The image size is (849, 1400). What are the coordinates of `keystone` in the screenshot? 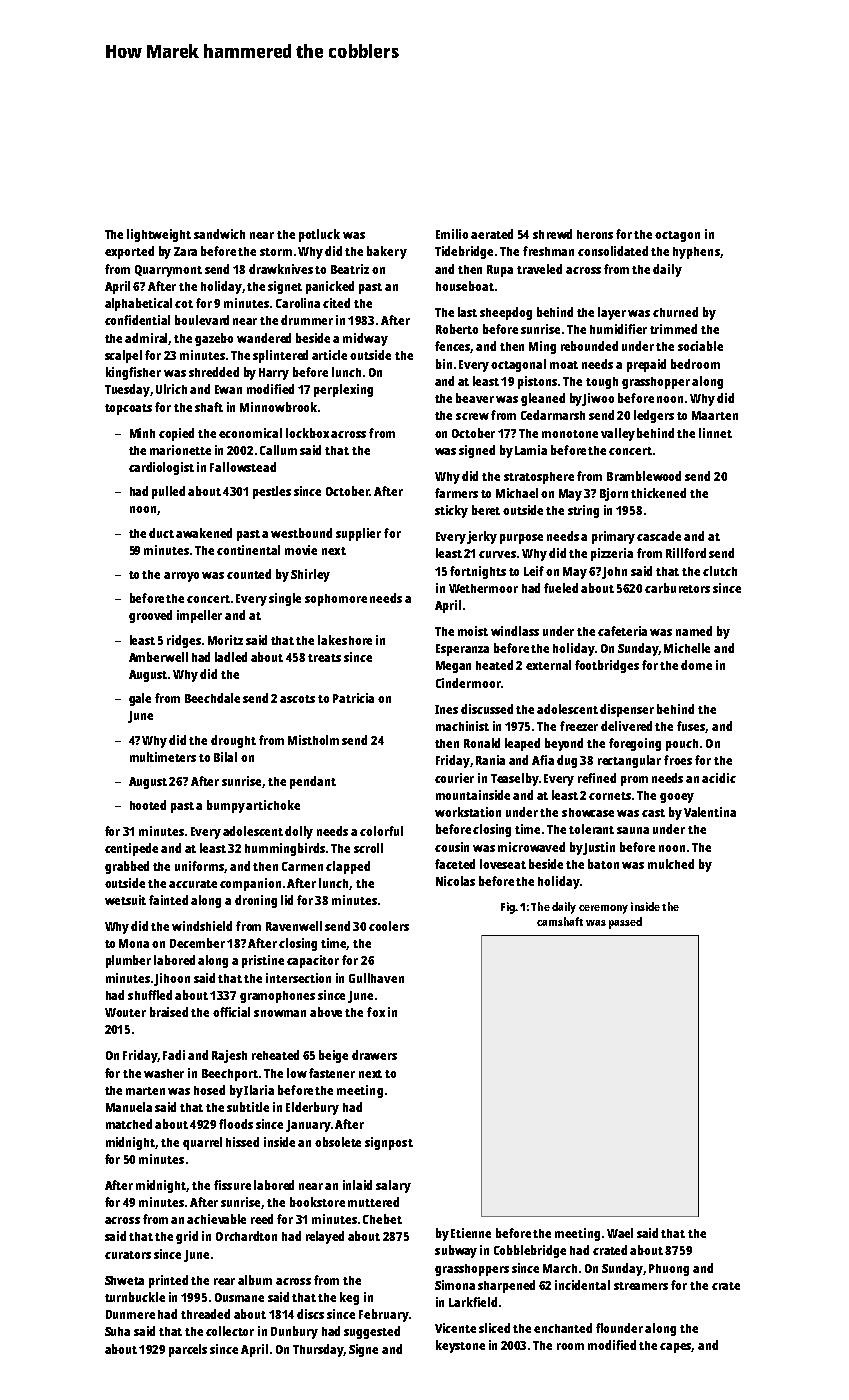 It's located at (460, 1346).
